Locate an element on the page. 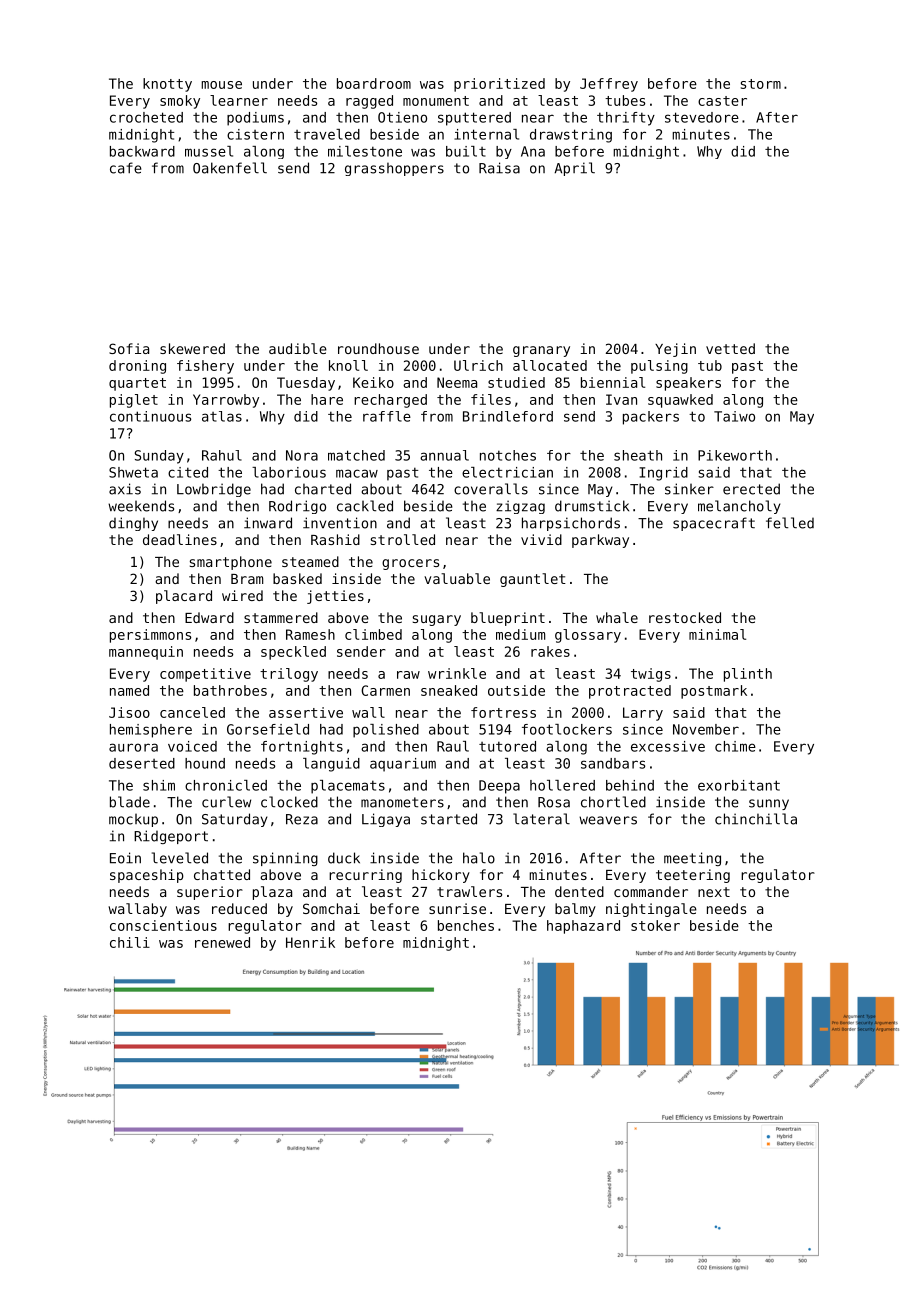 The image size is (924, 1308). Henrik is located at coordinates (310, 942).
